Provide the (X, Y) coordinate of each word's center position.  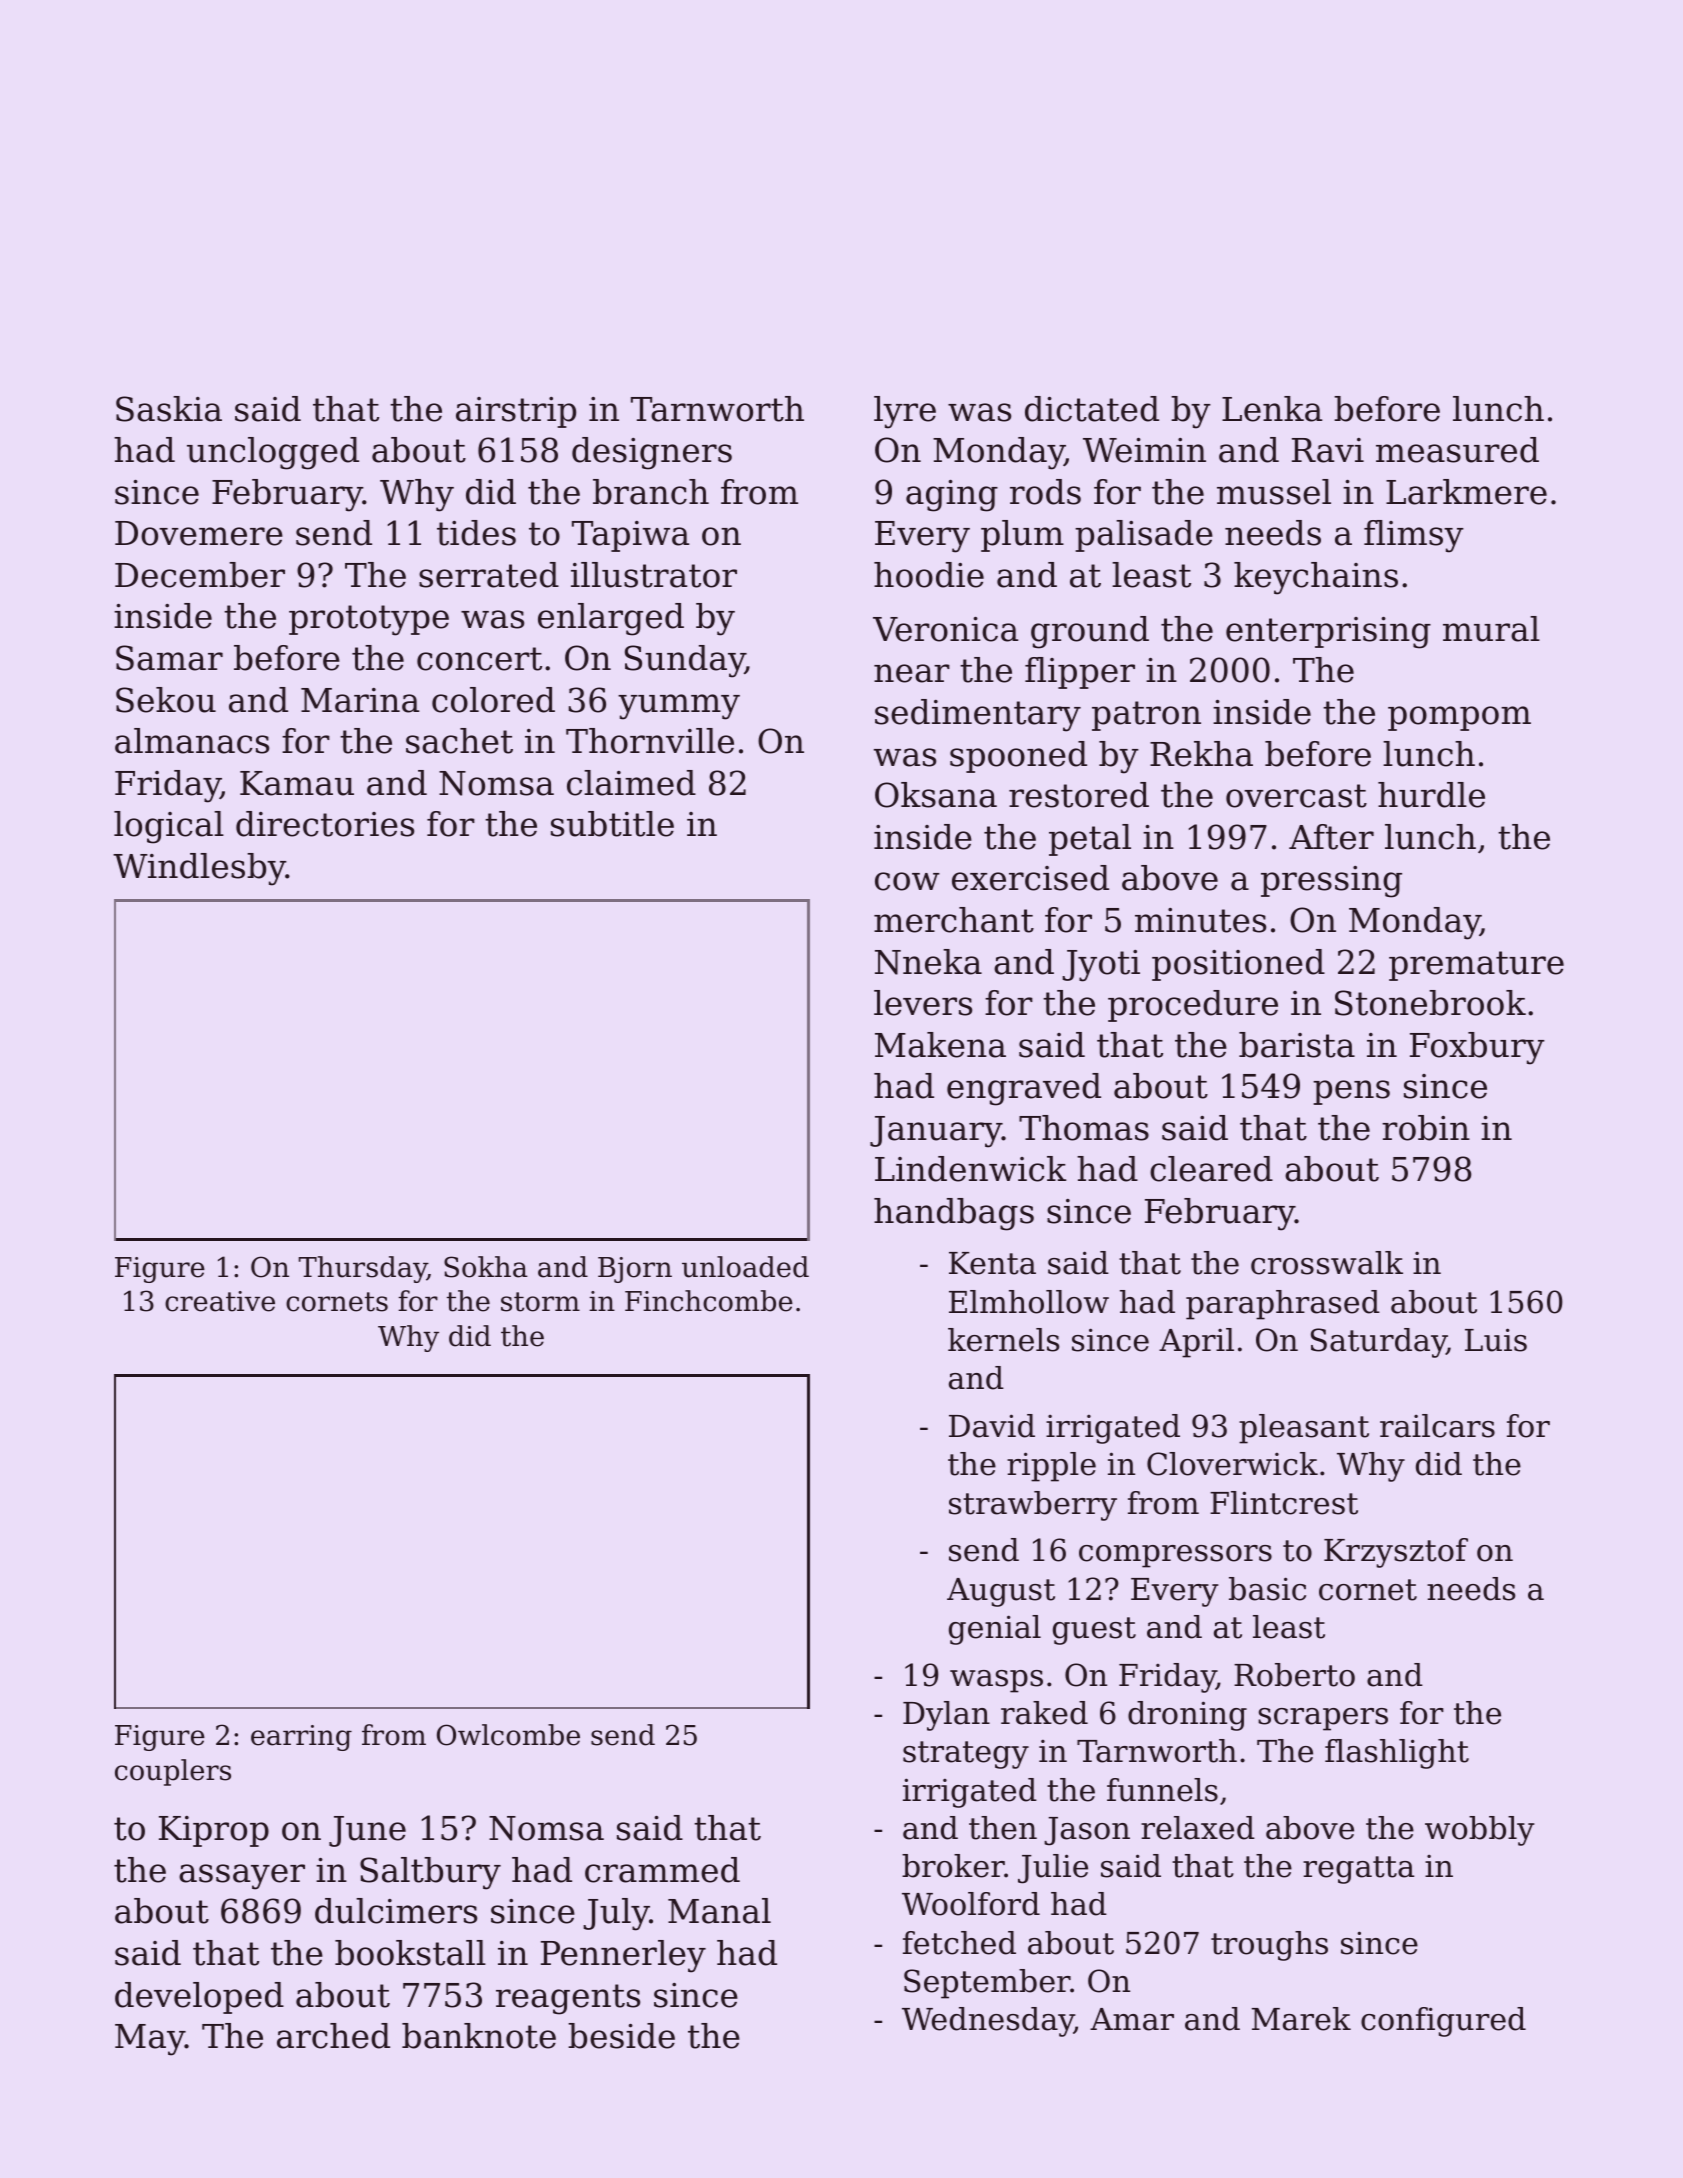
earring (301, 1738)
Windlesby (199, 869)
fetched (959, 1943)
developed (199, 1998)
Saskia (169, 409)
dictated (1092, 409)
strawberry (1033, 1506)
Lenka (1272, 409)
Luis (1496, 1340)
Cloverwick (1232, 1464)
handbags (954, 1214)
